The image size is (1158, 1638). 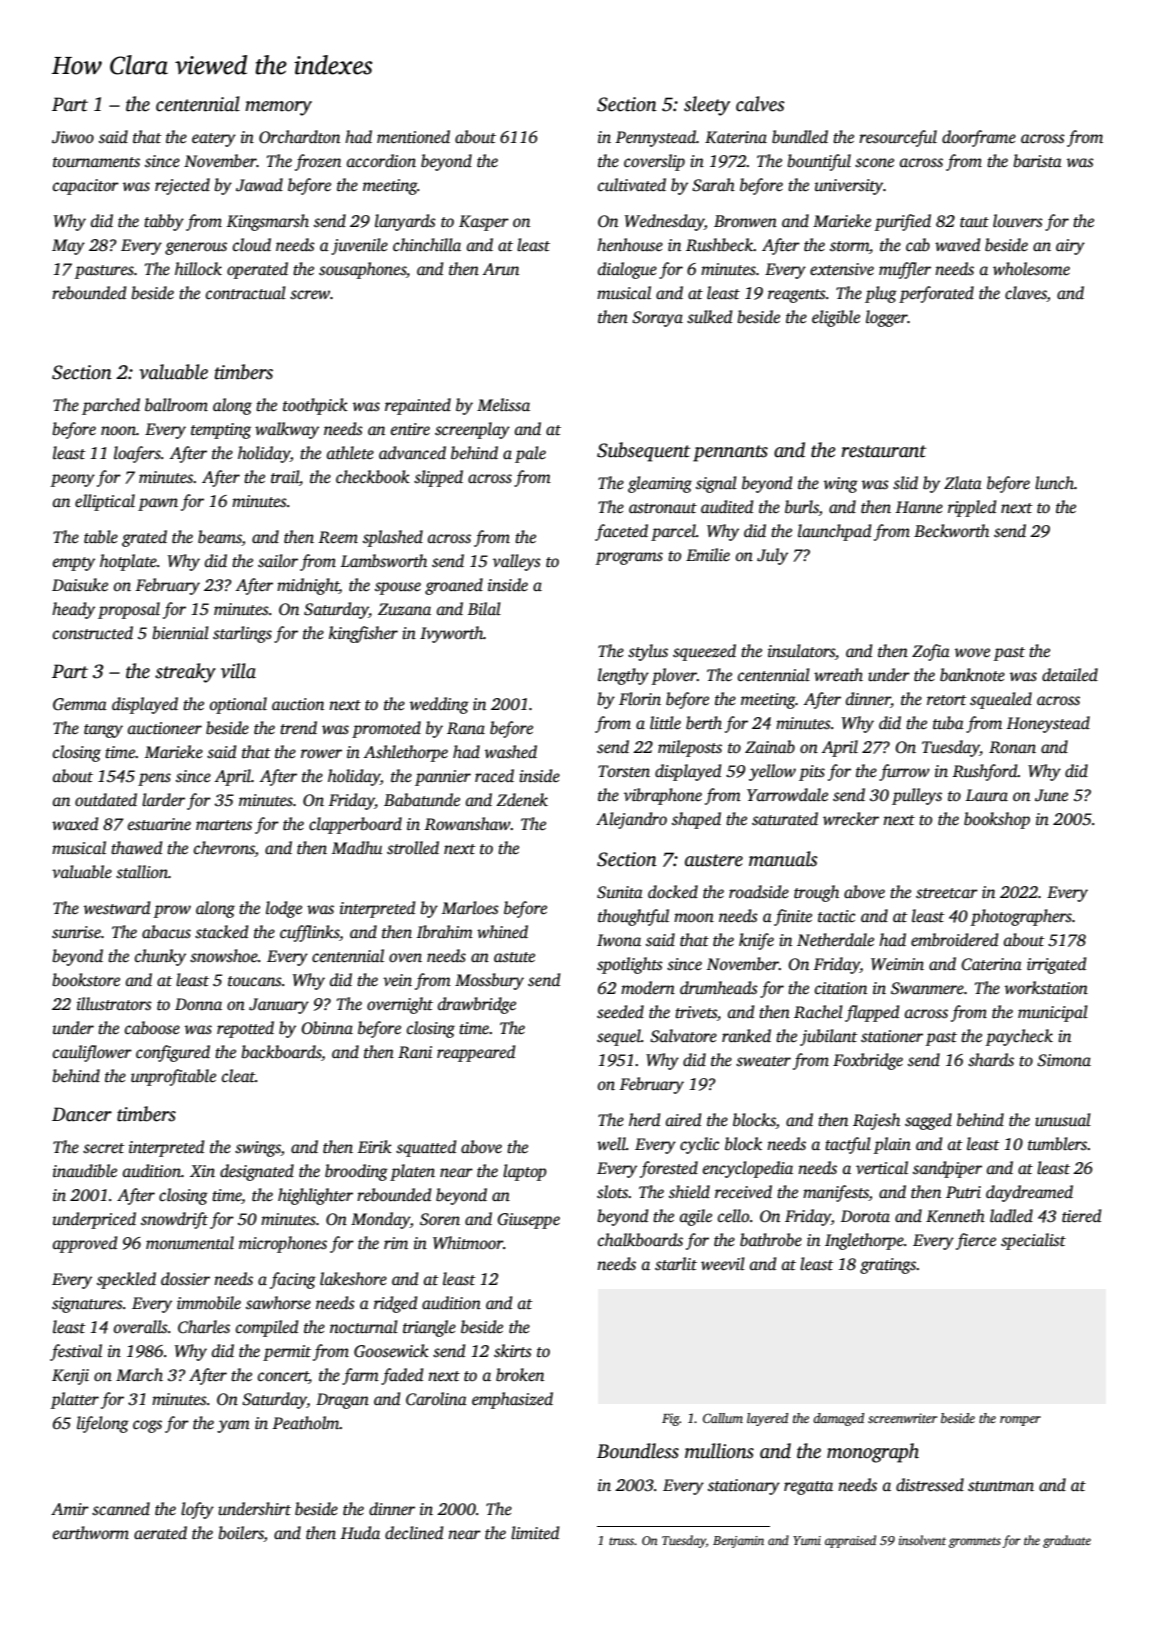 What do you see at coordinates (868, 1061) in the screenshot?
I see `Foxbridge` at bounding box center [868, 1061].
